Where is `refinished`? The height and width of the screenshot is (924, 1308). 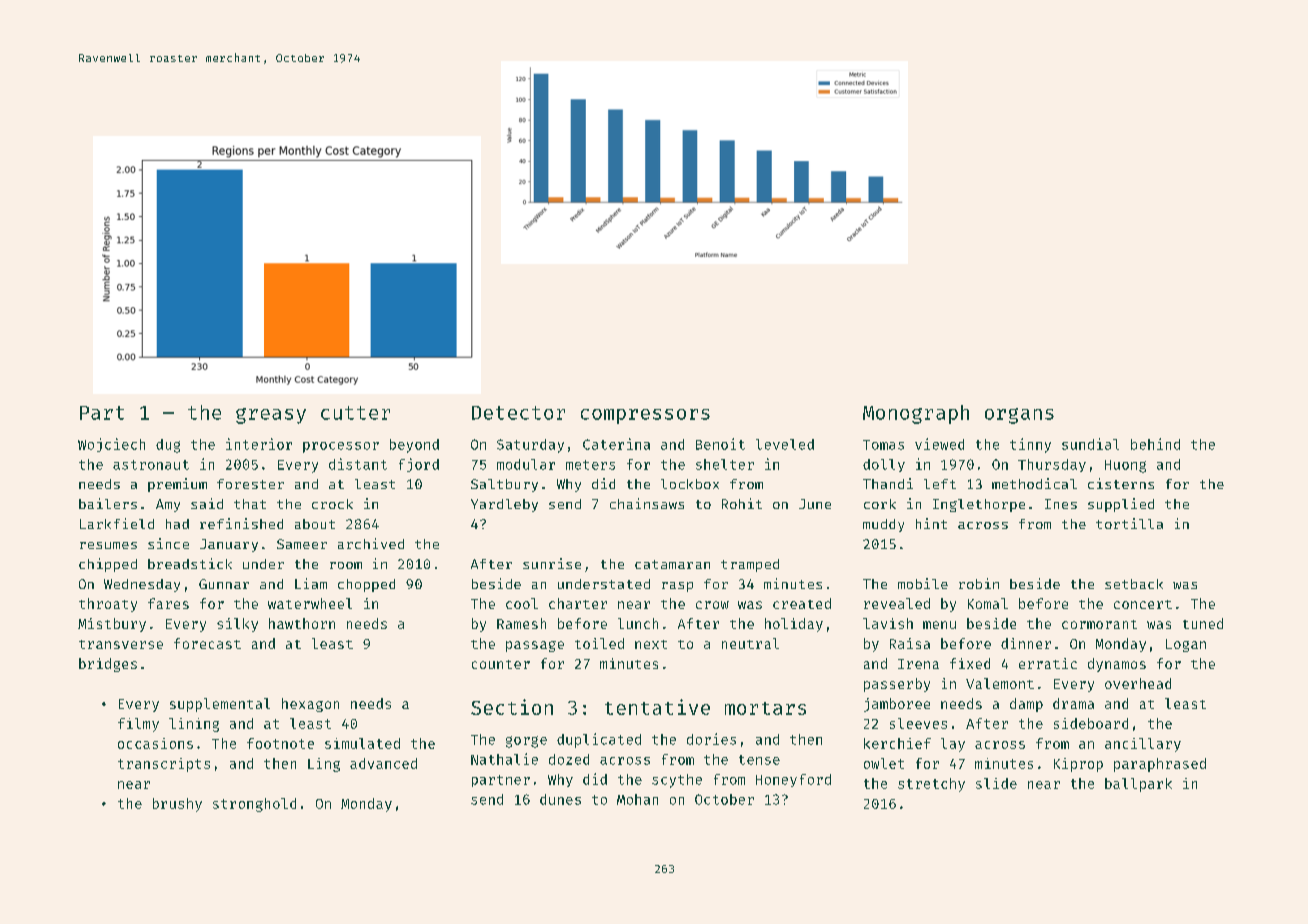
refinished is located at coordinates (241, 523).
